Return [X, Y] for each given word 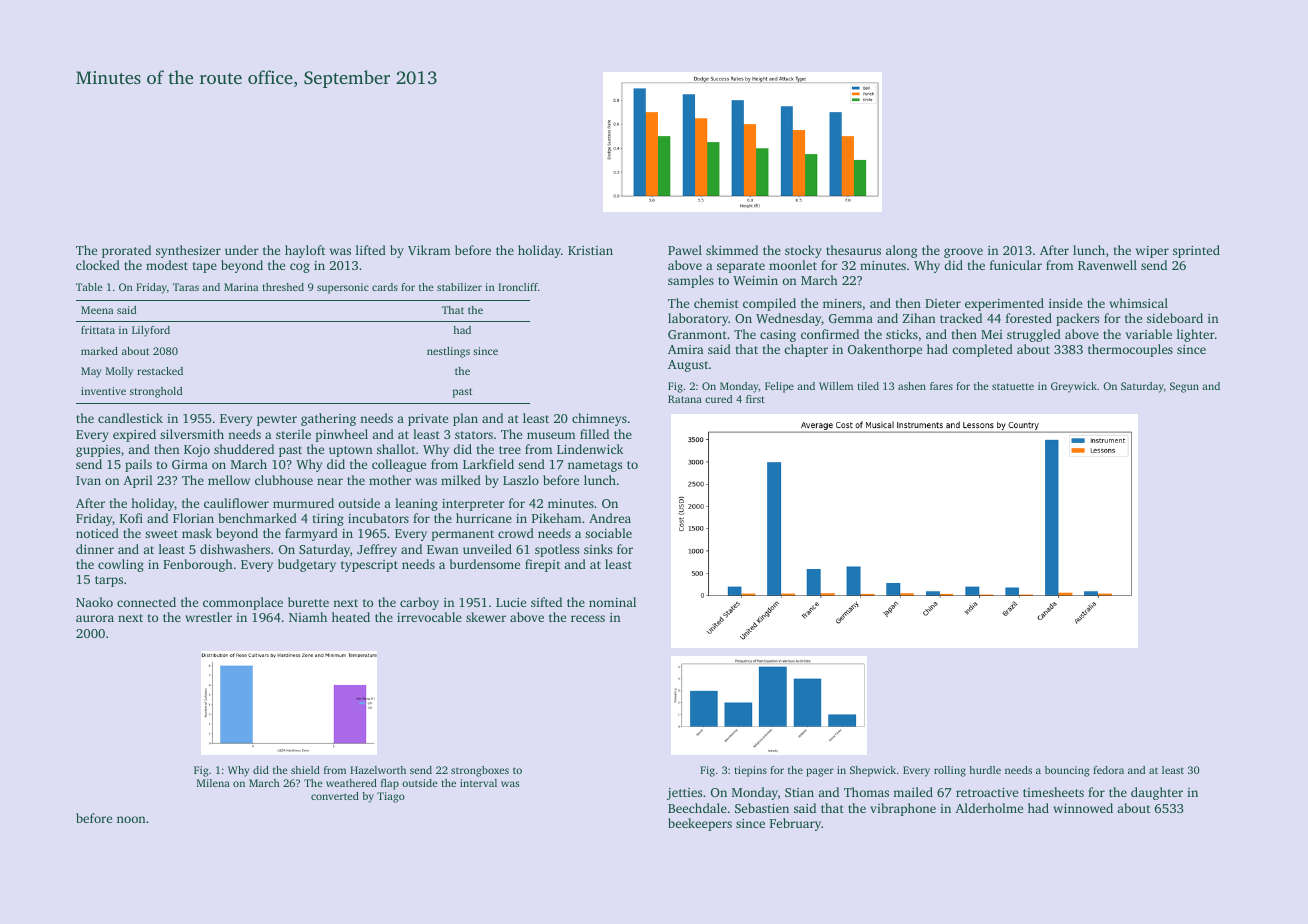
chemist [716, 303]
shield [305, 770]
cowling [121, 565]
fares [941, 386]
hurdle [985, 770]
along [901, 251]
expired [134, 435]
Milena [213, 783]
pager [820, 772]
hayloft [305, 251]
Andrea [610, 518]
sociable [608, 533]
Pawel [685, 250]
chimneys [599, 419]
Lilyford [151, 331]
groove [963, 253]
